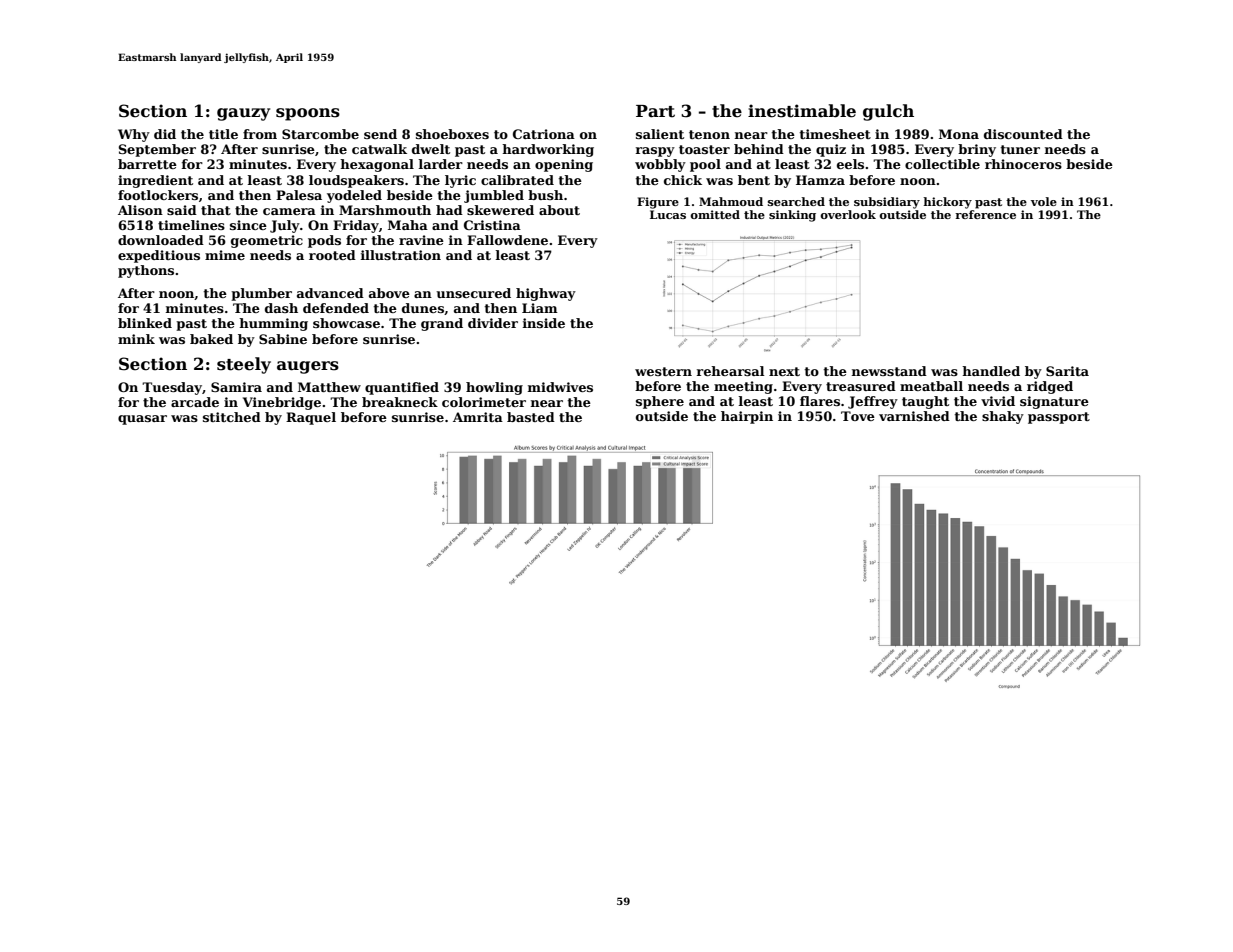  Describe the element at coordinates (546, 294) in the screenshot. I see `highway` at that location.
